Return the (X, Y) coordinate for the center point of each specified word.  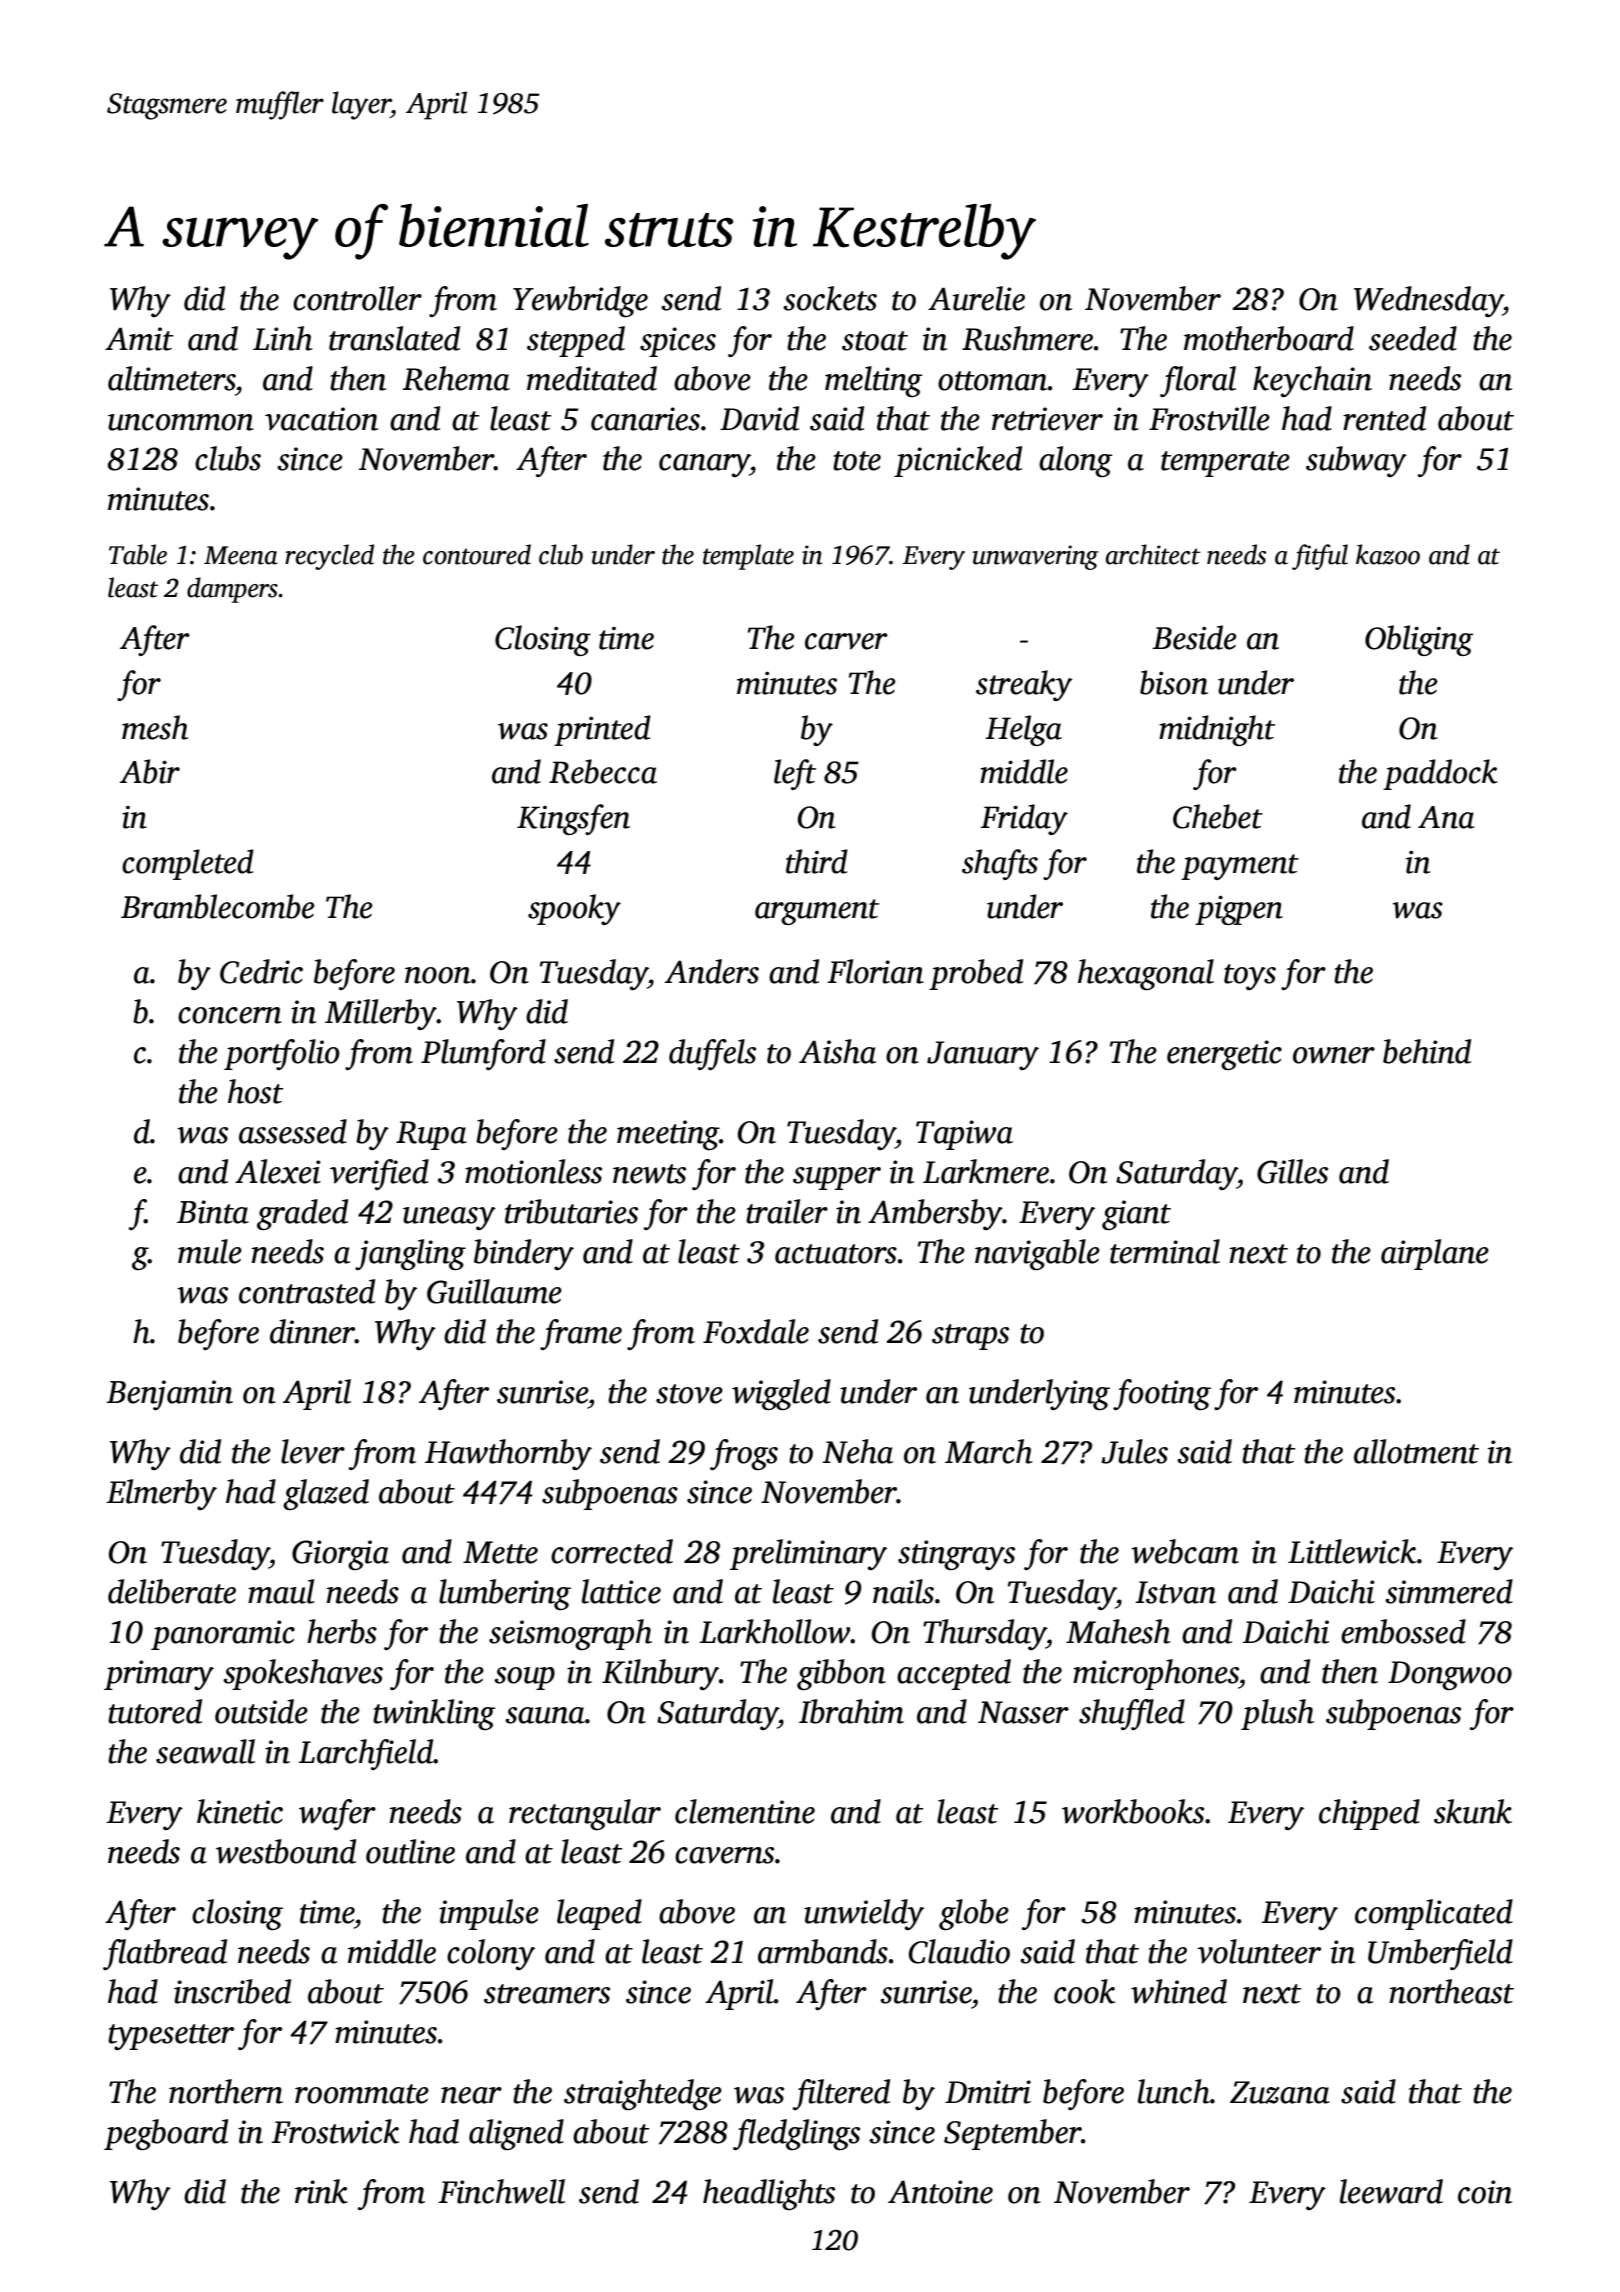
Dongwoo (1450, 1676)
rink (321, 2191)
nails (903, 1591)
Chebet (1218, 816)
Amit (139, 339)
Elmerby (161, 1494)
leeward (1391, 2191)
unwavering (1036, 557)
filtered (841, 2094)
